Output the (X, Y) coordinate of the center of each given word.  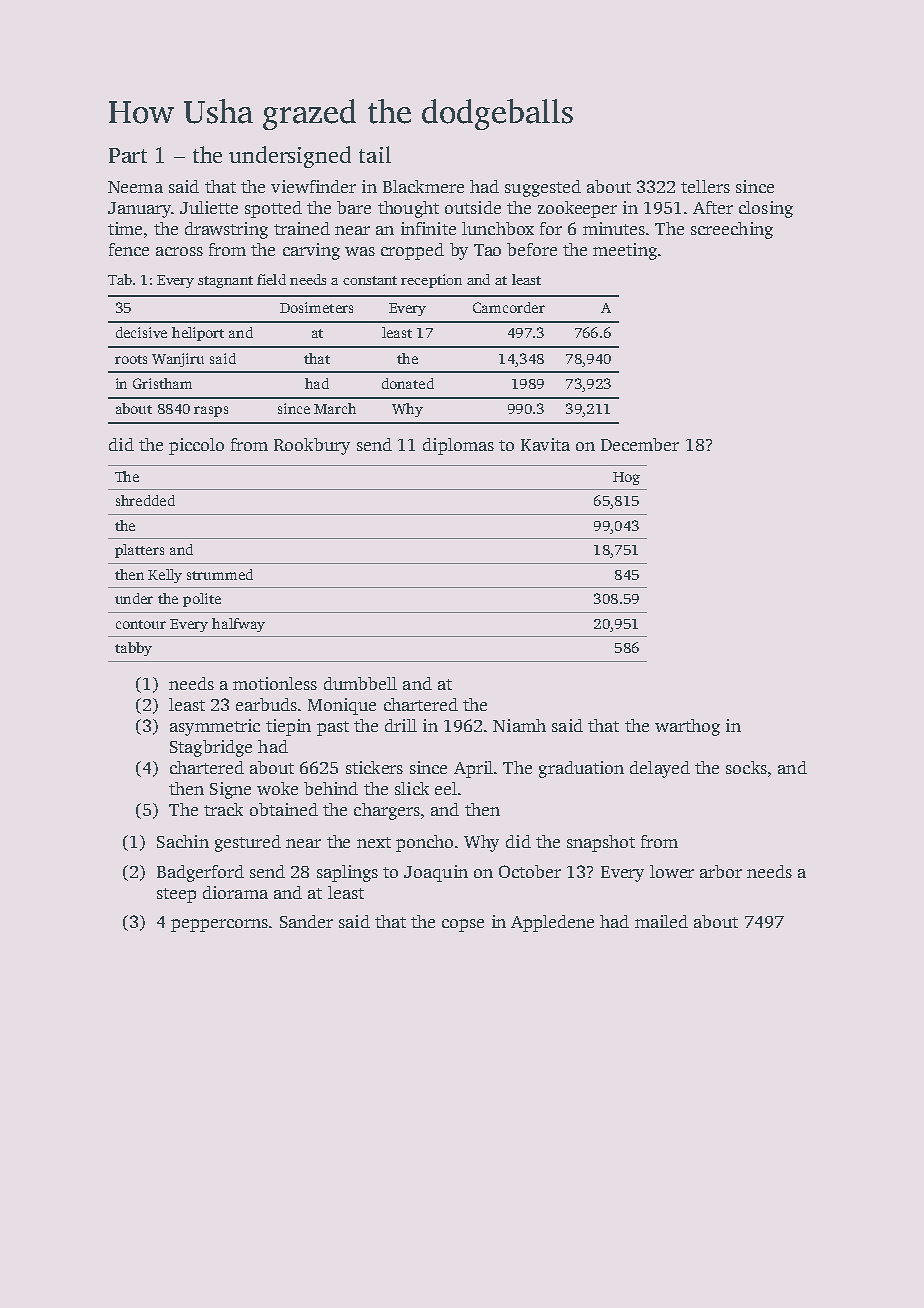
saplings (347, 873)
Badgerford (200, 873)
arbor (721, 871)
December (640, 444)
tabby (133, 649)
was (360, 251)
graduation (581, 769)
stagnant (225, 282)
